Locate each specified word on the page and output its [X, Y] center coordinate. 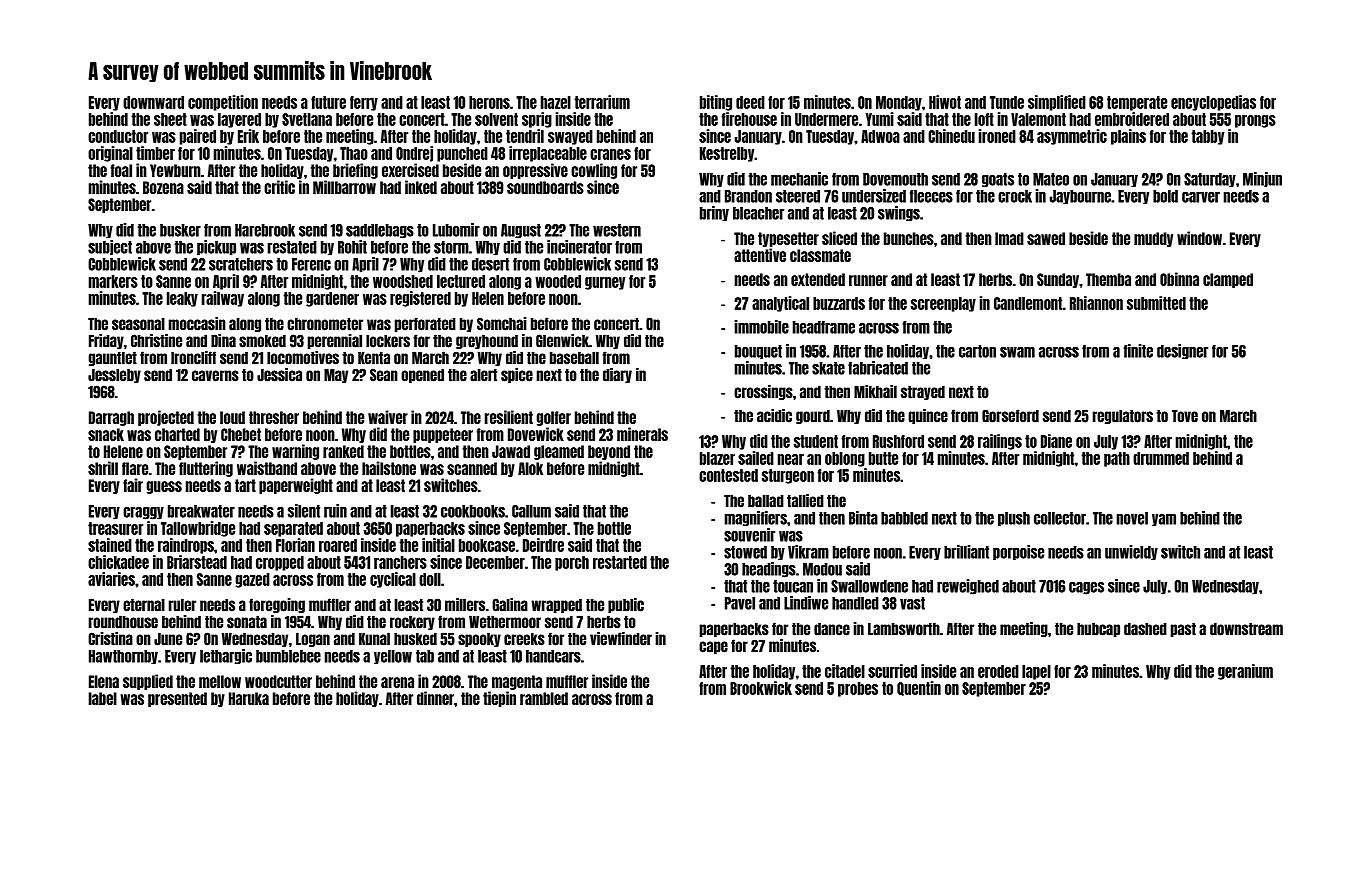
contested [728, 475]
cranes [610, 154]
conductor [118, 136]
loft [984, 119]
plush [1014, 519]
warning [295, 452]
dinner [435, 698]
